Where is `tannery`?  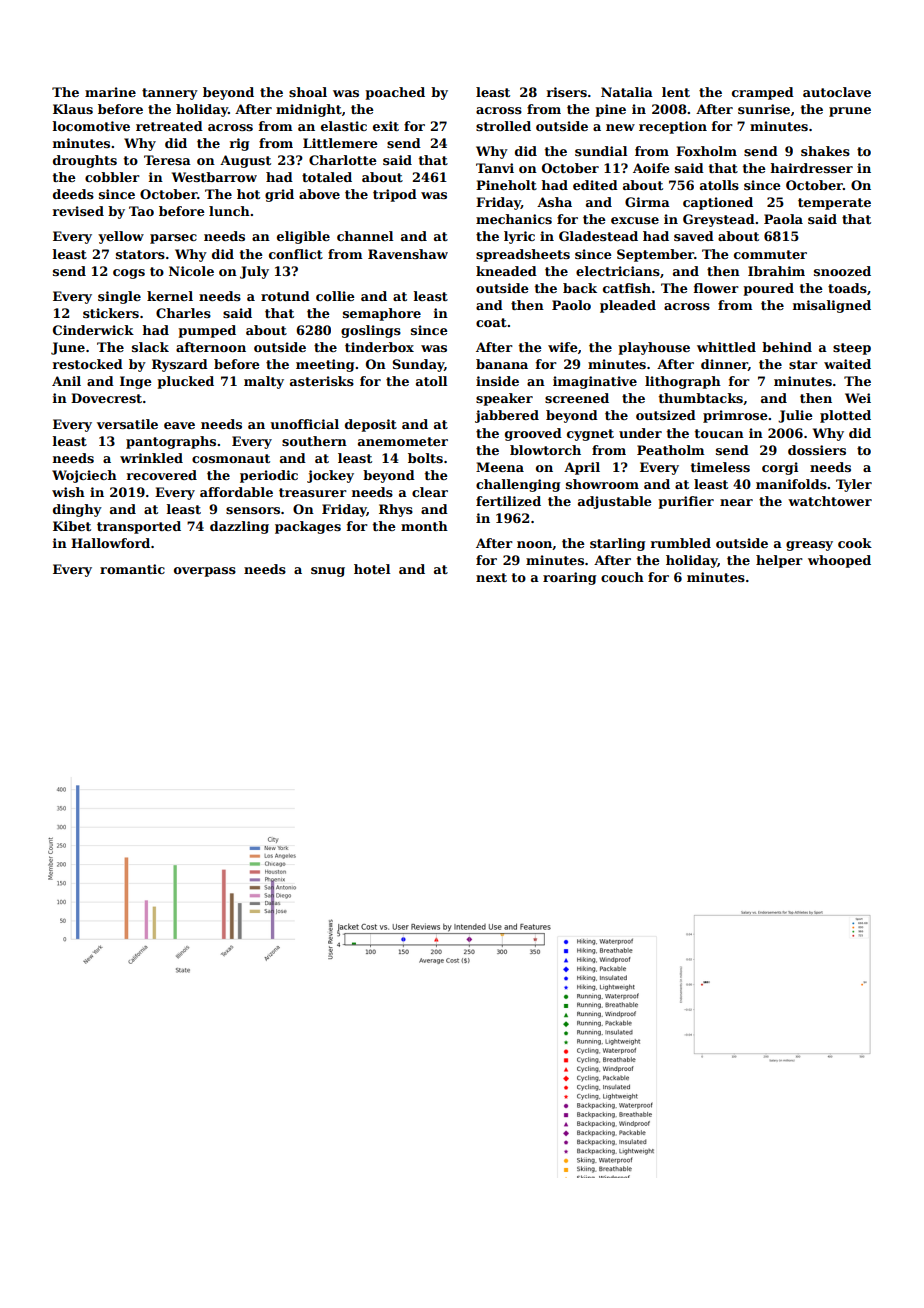 tannery is located at coordinates (170, 94).
